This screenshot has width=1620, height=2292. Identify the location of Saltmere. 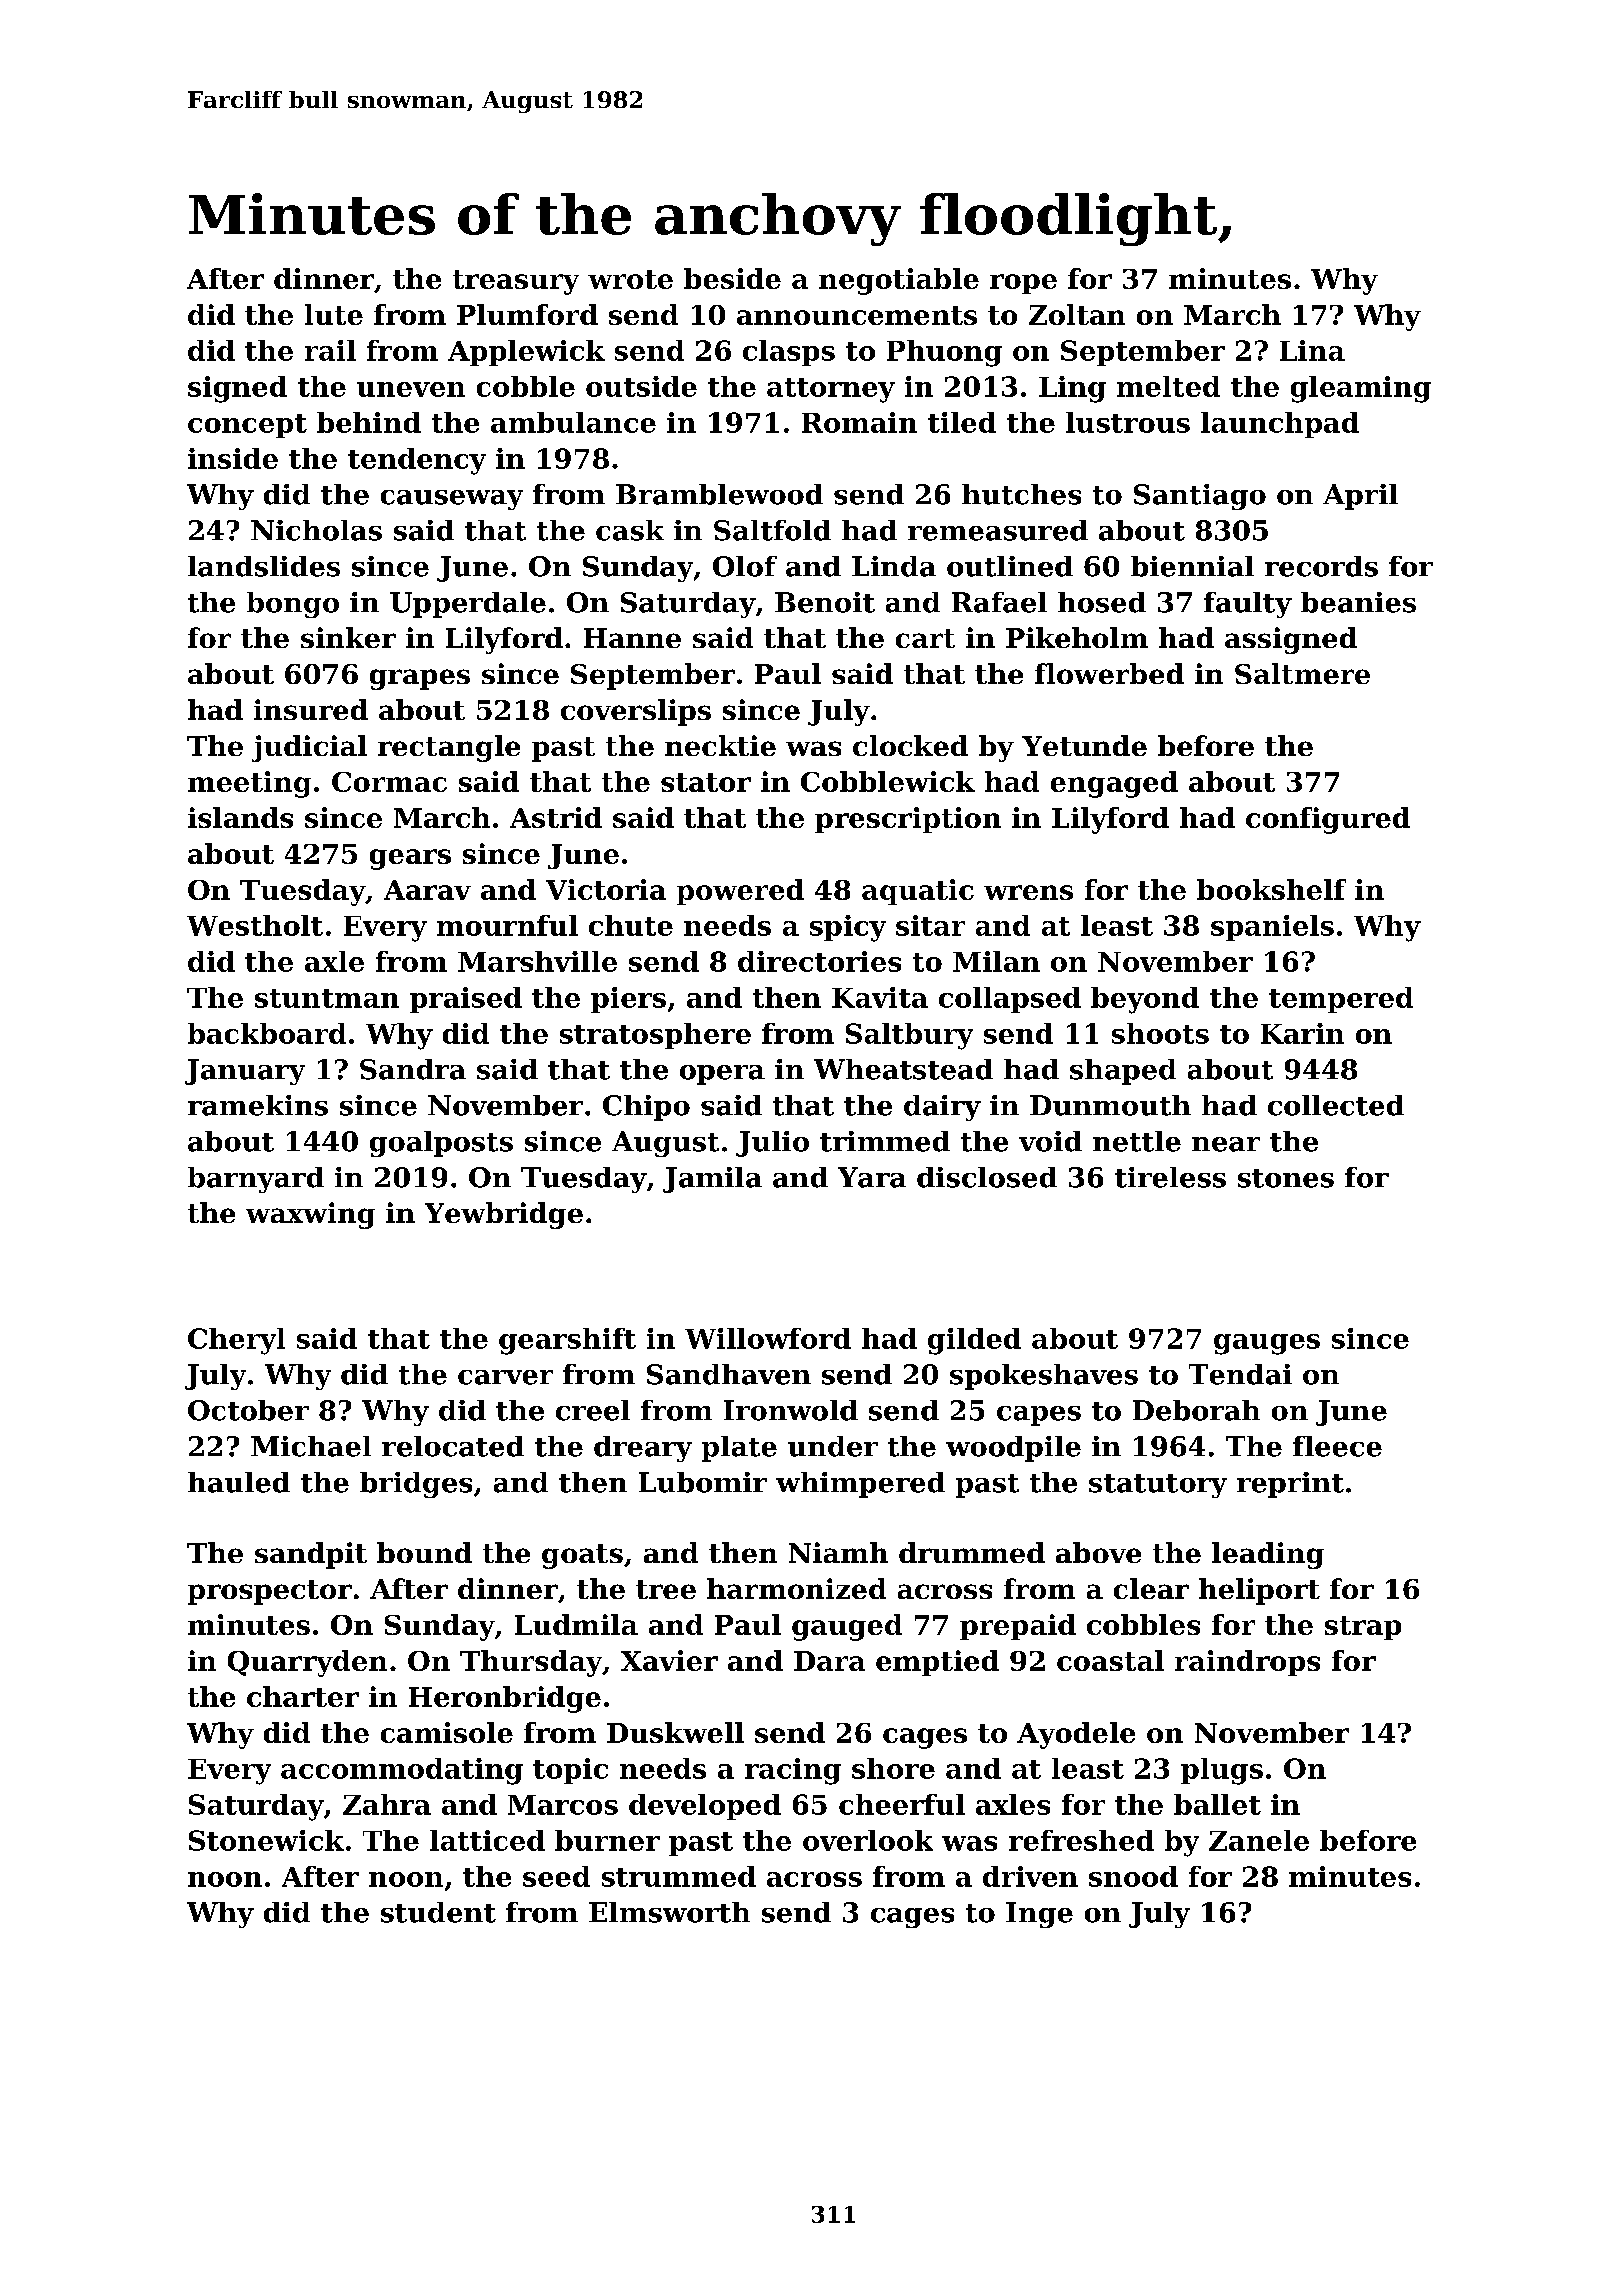
(1302, 673).
